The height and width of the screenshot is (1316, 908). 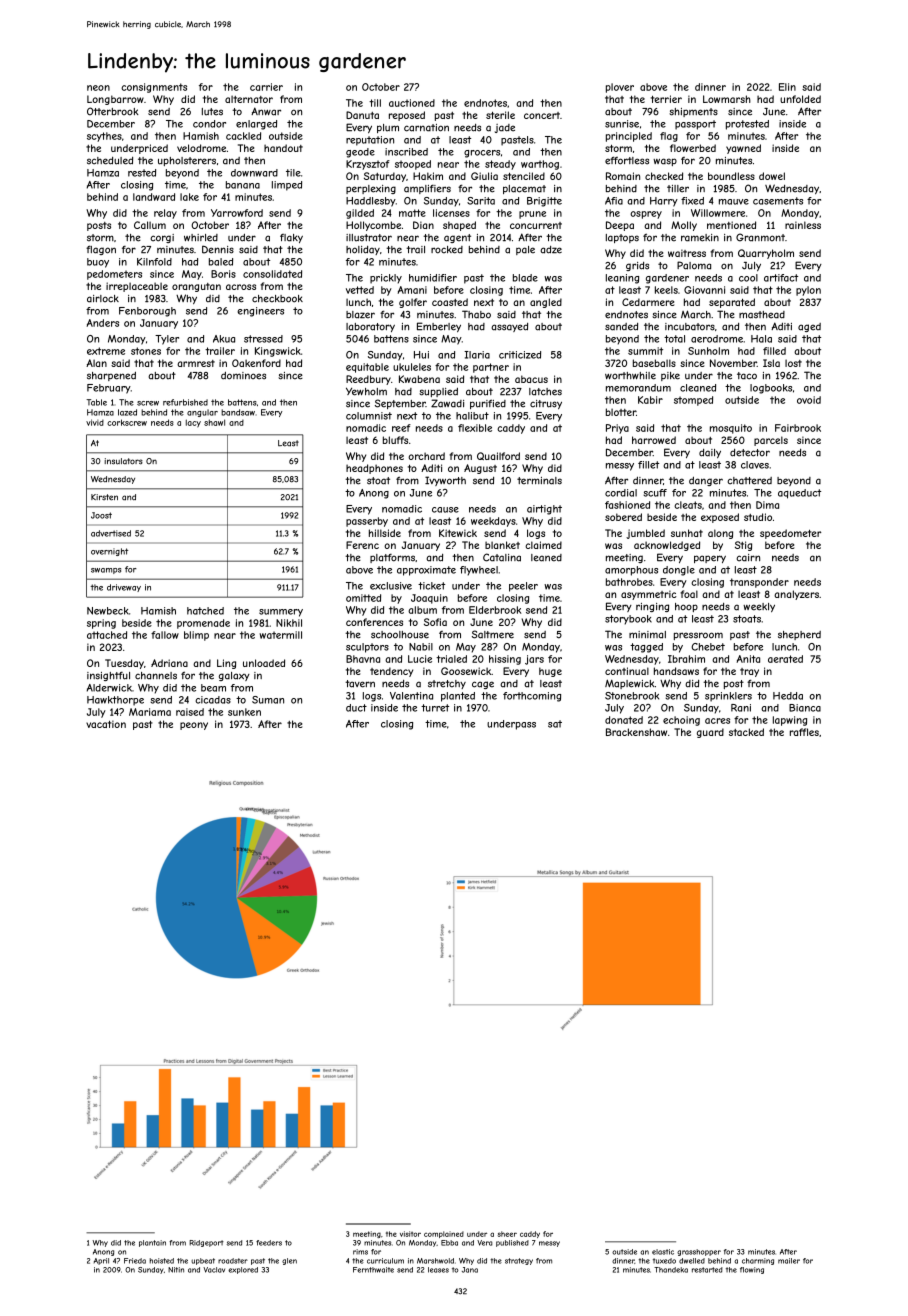 I want to click on mentioned, so click(x=731, y=225).
